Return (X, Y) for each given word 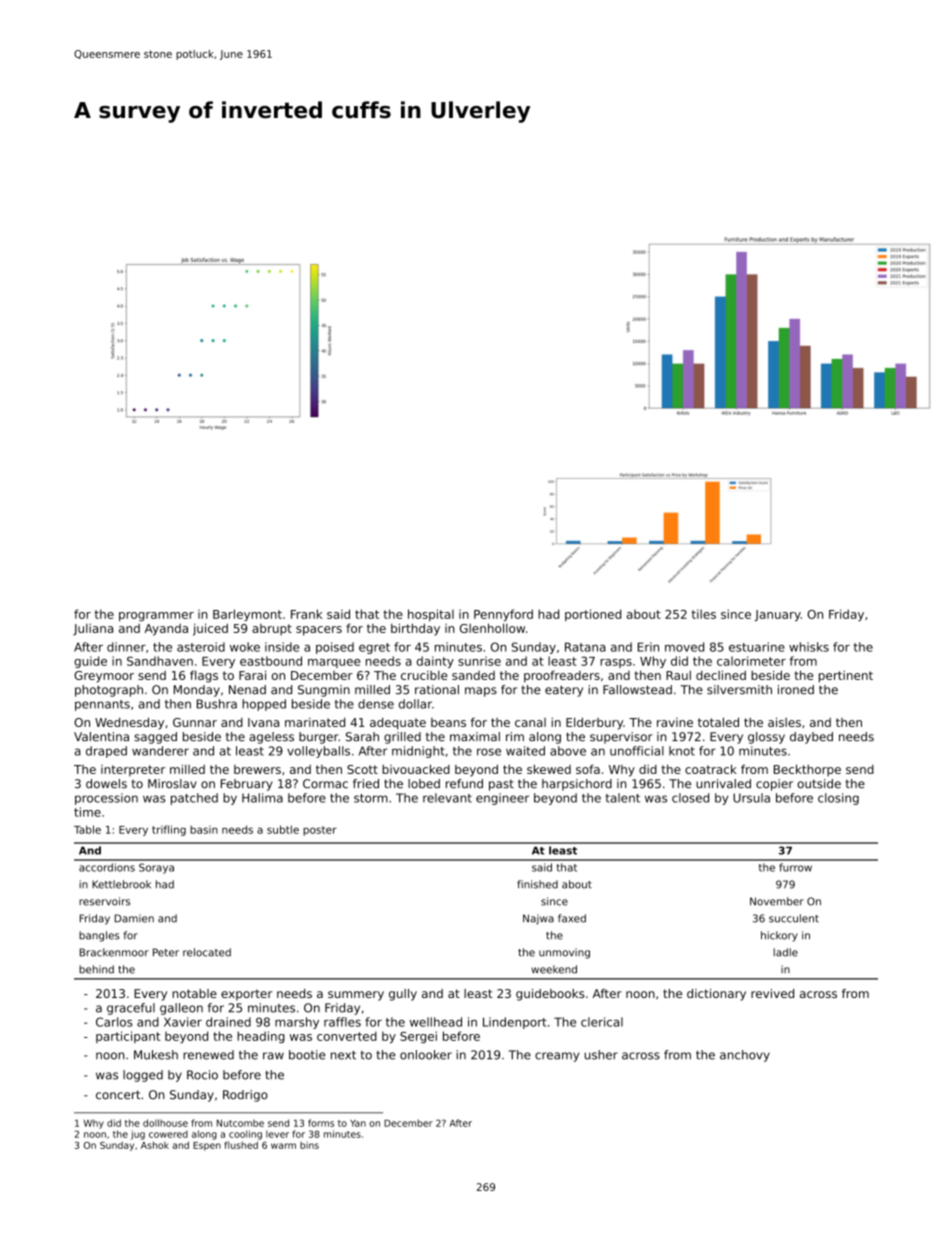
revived (772, 993)
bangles (99, 936)
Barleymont (247, 615)
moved (684, 647)
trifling (169, 830)
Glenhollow (492, 628)
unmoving (564, 953)
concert (118, 1095)
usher (601, 1055)
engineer (502, 799)
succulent (794, 918)
